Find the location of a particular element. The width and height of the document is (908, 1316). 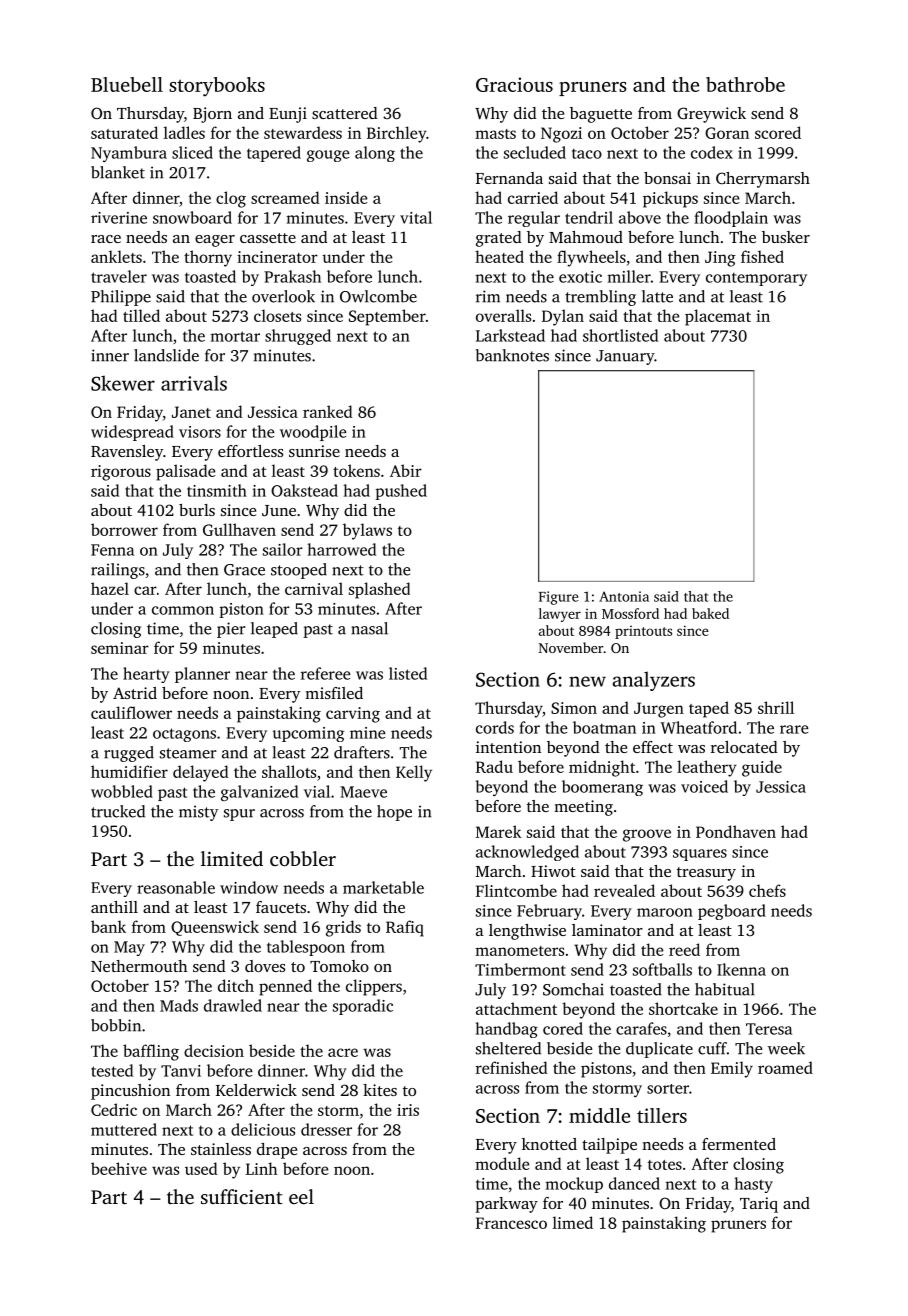

lawyer is located at coordinates (560, 615).
